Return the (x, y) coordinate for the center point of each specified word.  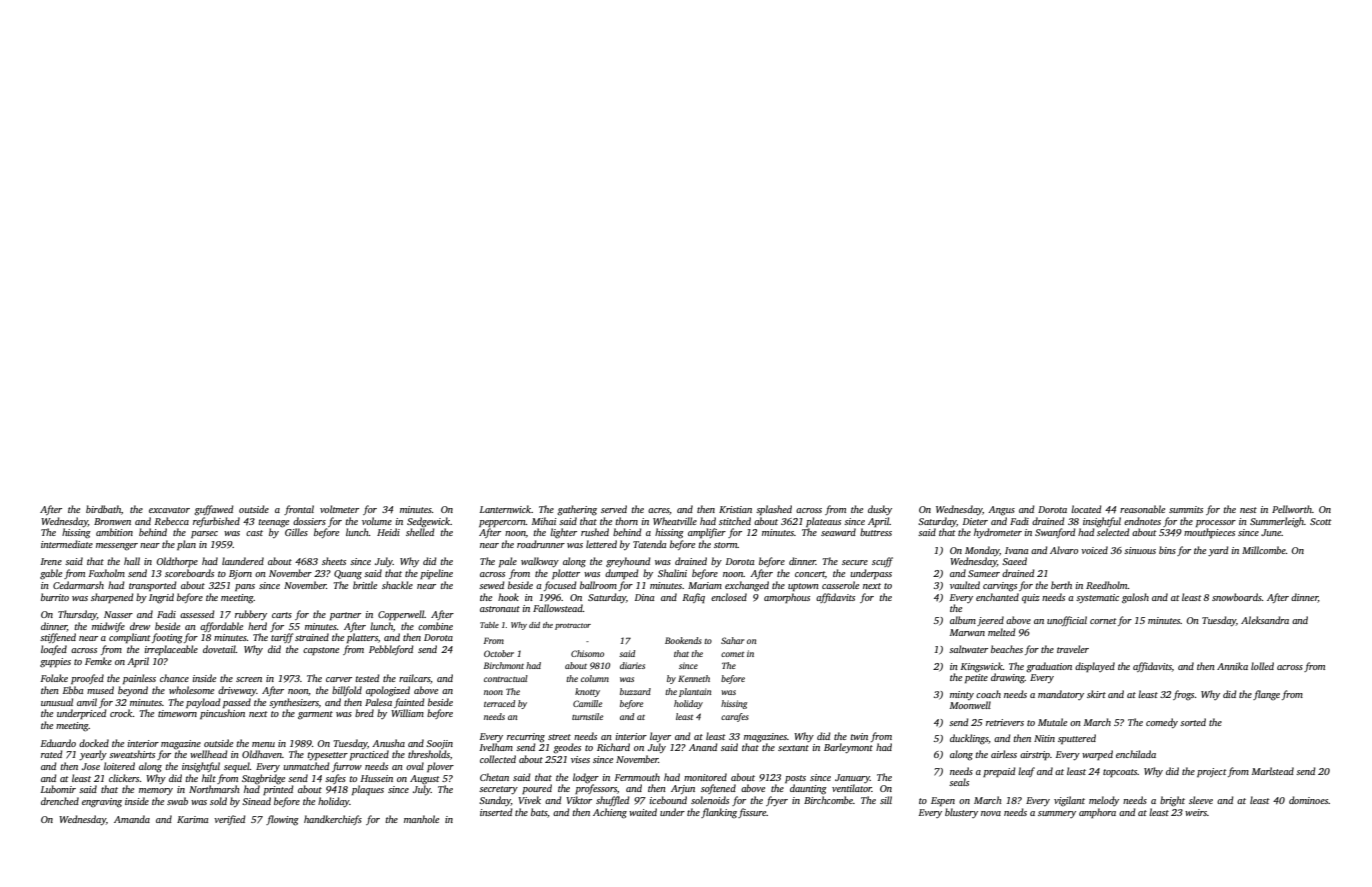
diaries (632, 665)
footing (167, 638)
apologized (388, 691)
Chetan (494, 777)
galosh (1135, 598)
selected (1113, 532)
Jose (91, 766)
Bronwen (112, 521)
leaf (1026, 772)
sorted (1193, 722)
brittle (365, 585)
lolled (1262, 666)
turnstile (587, 716)
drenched (60, 801)
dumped (622, 574)
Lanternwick (505, 509)
